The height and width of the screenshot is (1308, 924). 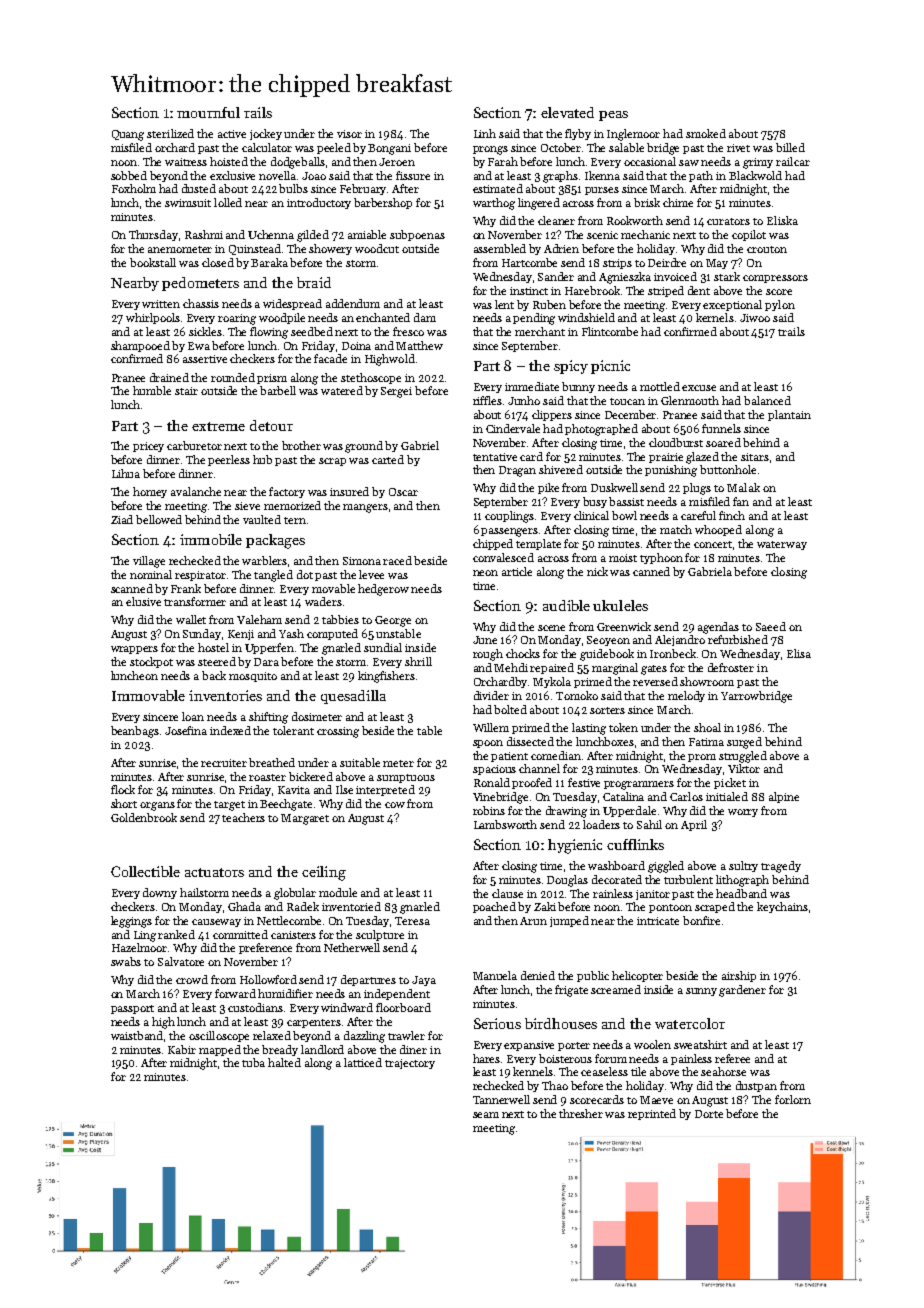 I want to click on raced, so click(x=397, y=560).
